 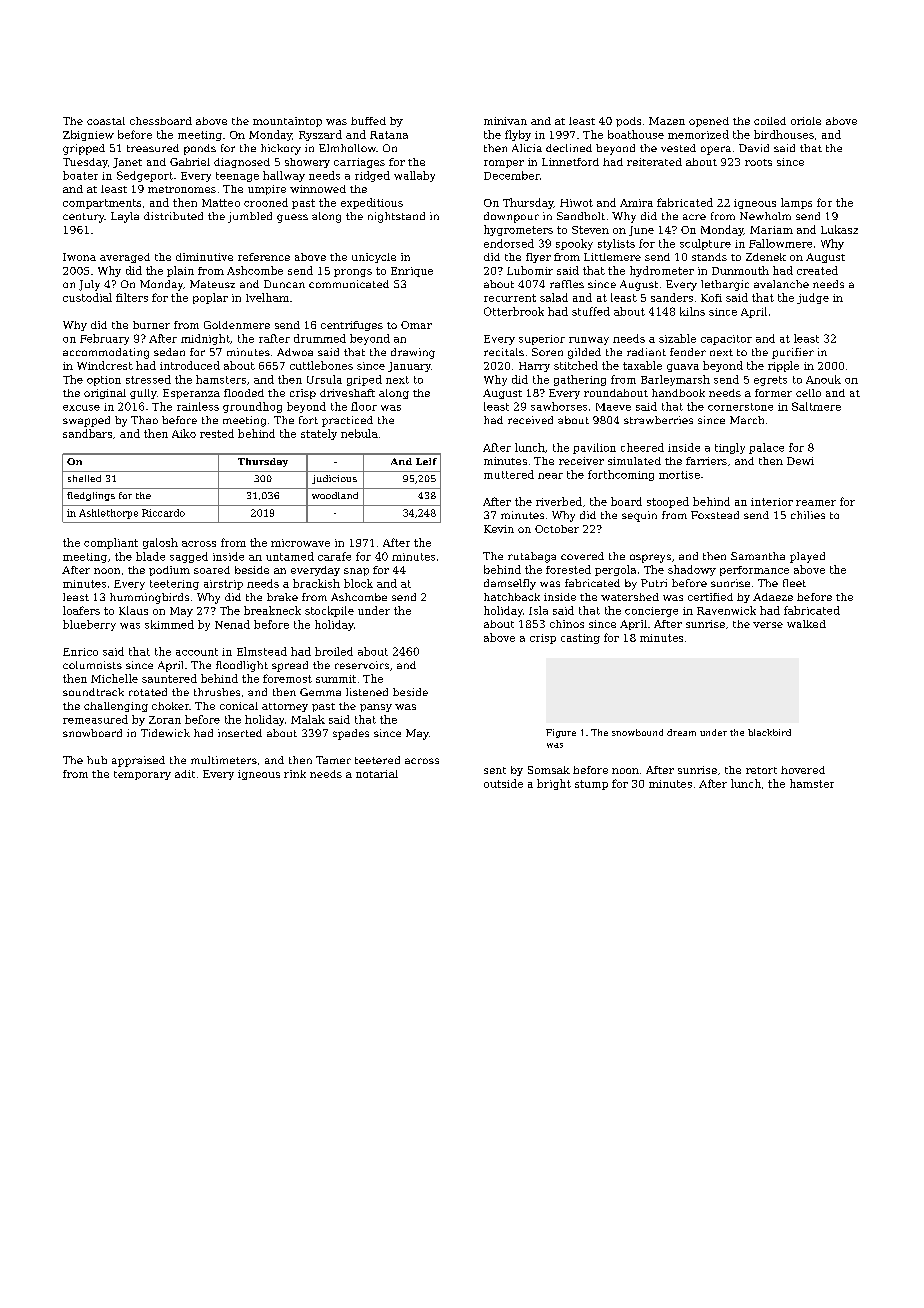 I want to click on purifier, so click(x=793, y=353).
